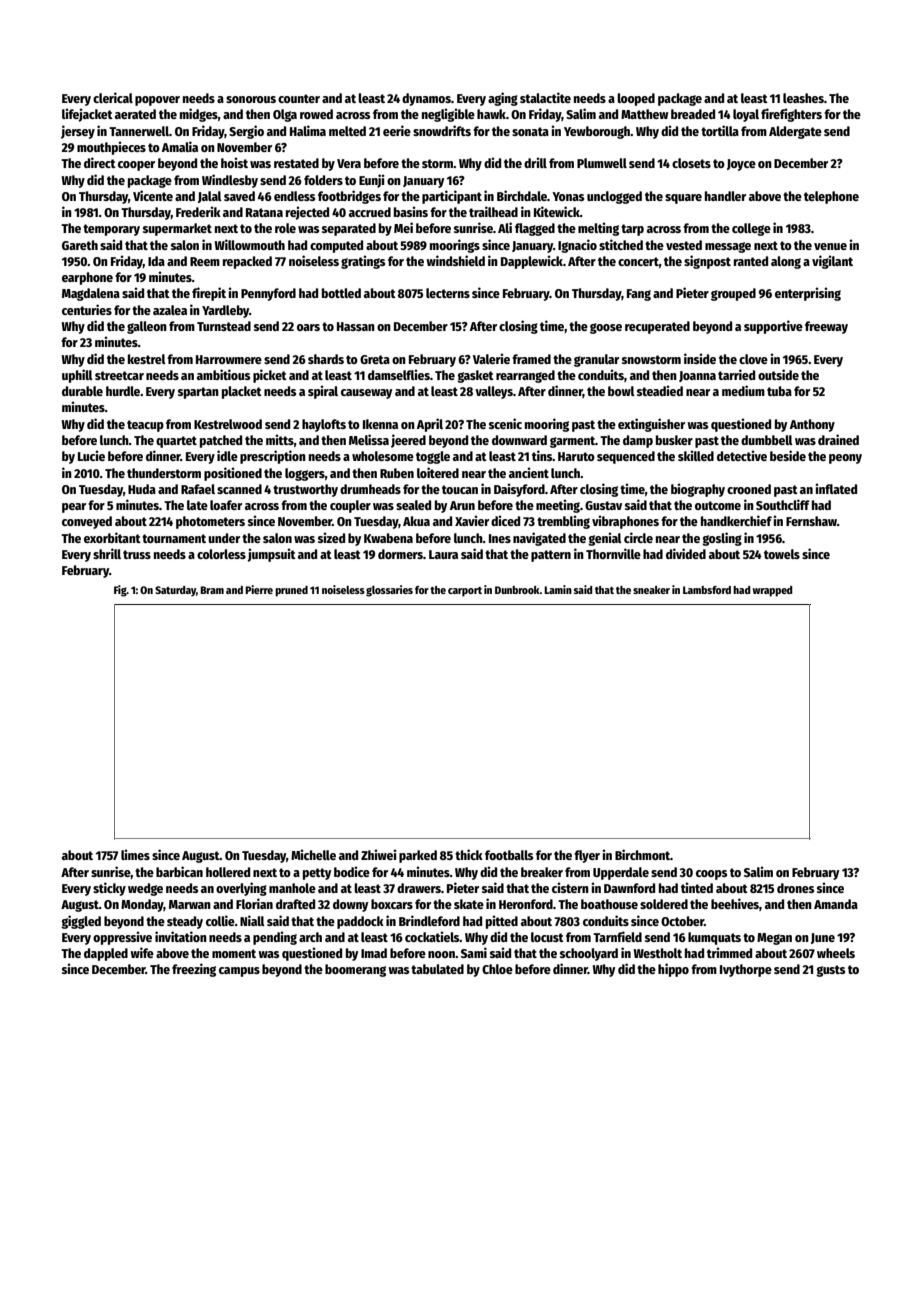 The image size is (924, 1308). I want to click on hollered, so click(228, 872).
